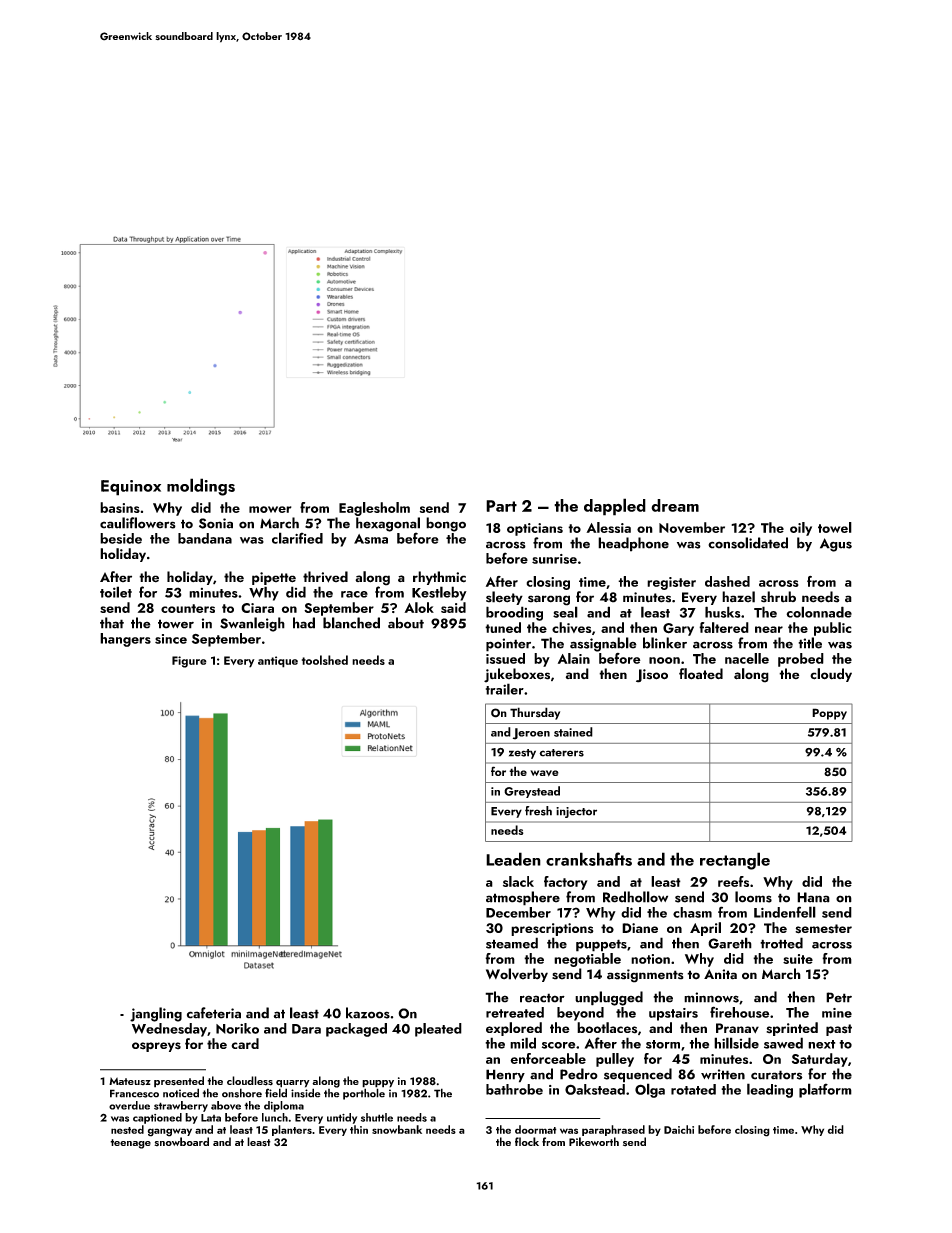 The image size is (952, 1233). What do you see at coordinates (501, 506) in the document?
I see `Part` at bounding box center [501, 506].
